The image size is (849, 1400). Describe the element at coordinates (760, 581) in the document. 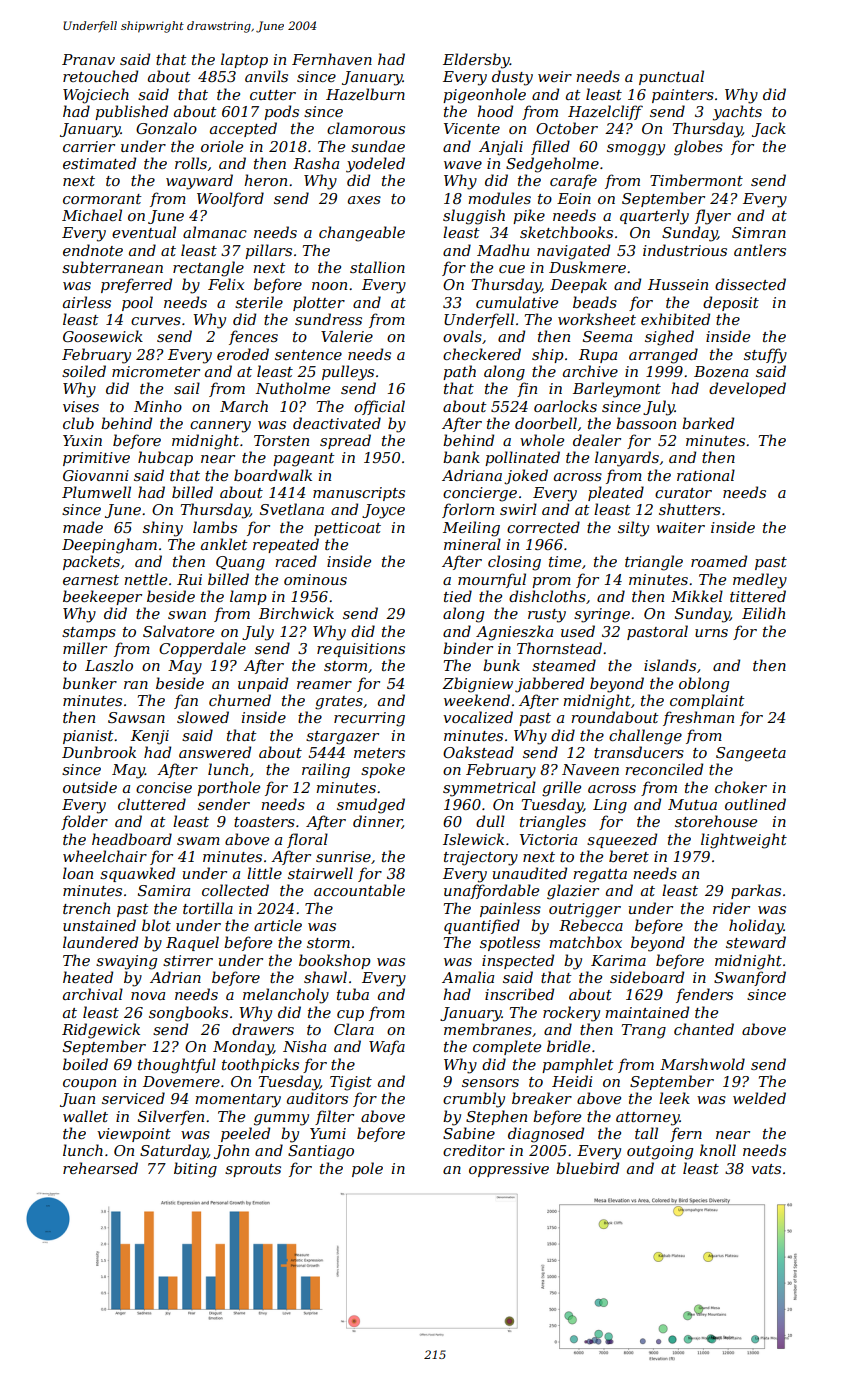

I see `medley` at that location.
